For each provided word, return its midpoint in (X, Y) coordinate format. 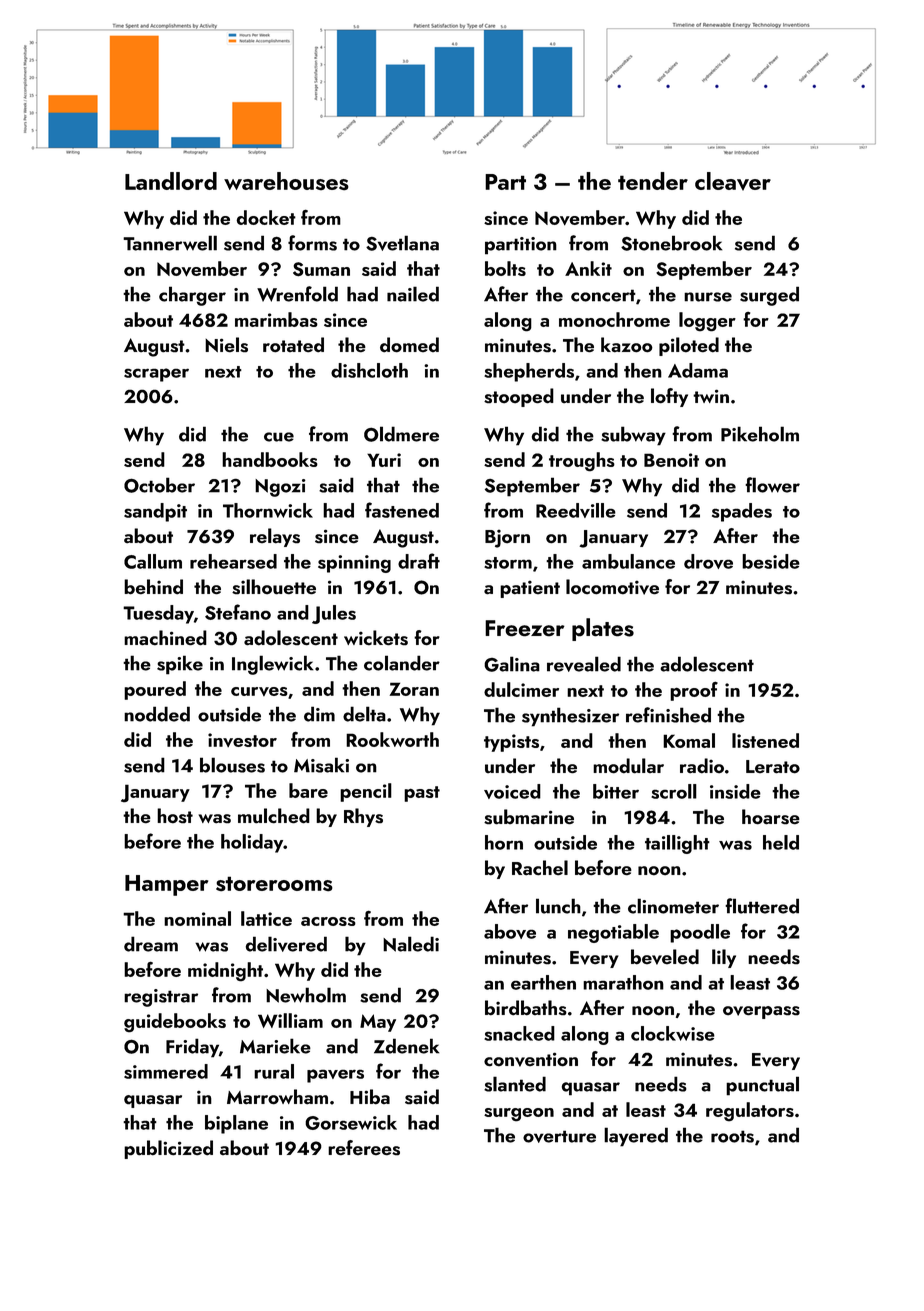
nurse (708, 297)
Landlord (171, 181)
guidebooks (175, 1023)
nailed (413, 294)
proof (694, 691)
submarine (529, 817)
